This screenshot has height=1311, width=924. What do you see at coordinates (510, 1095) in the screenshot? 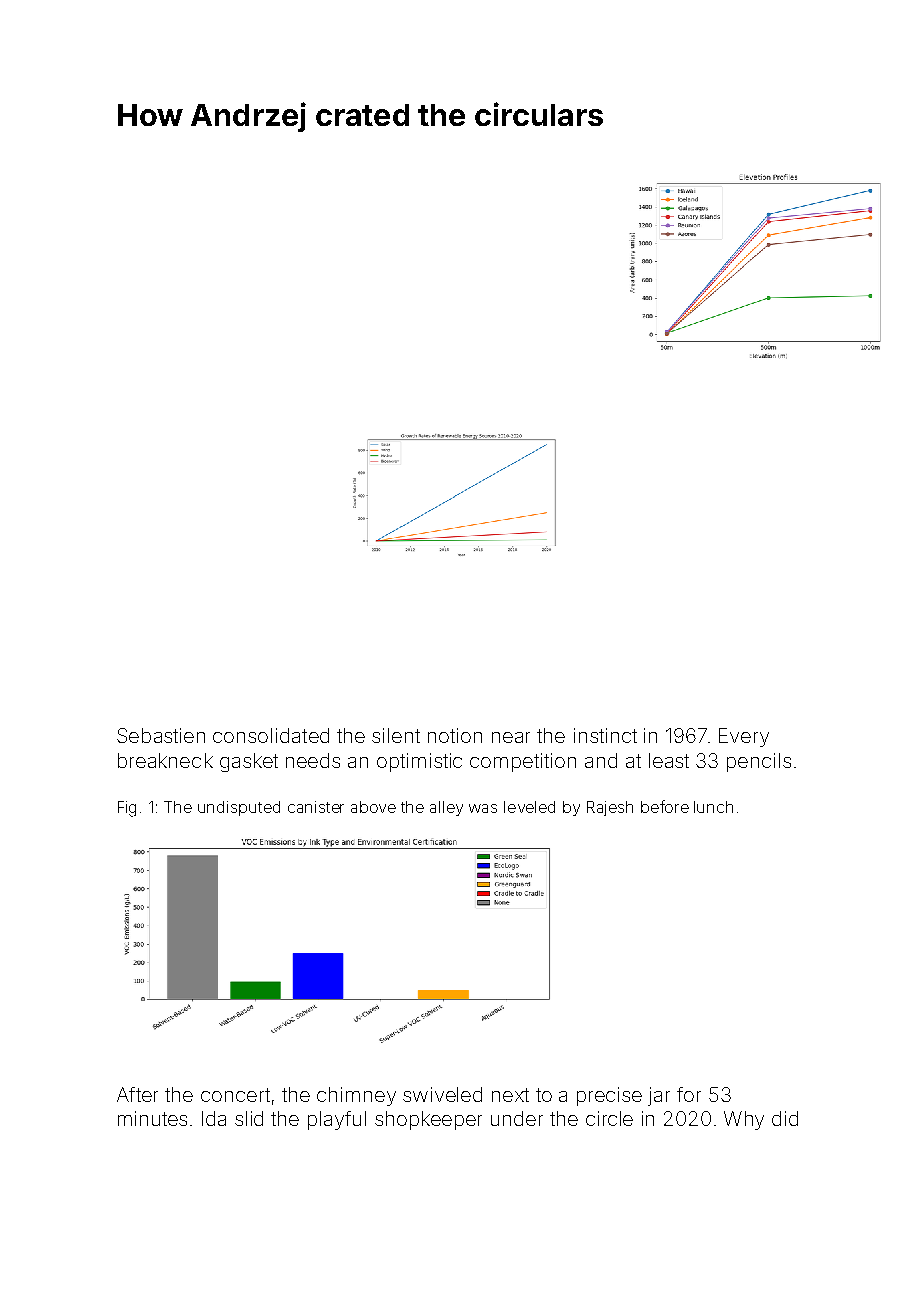
I see `next` at bounding box center [510, 1095].
